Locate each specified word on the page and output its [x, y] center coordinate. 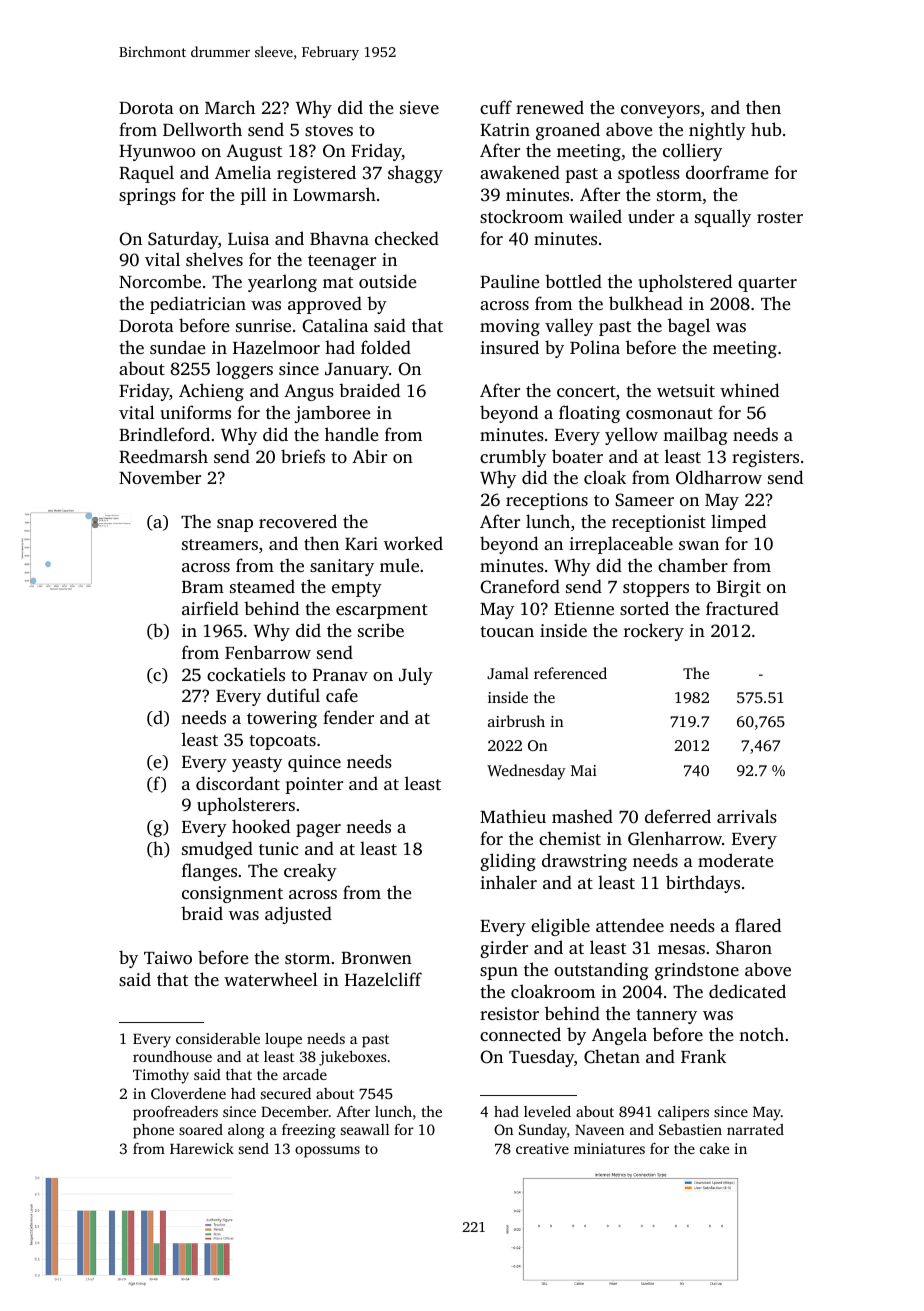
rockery [654, 632]
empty [357, 589]
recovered [298, 521]
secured [286, 1093]
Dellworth [202, 129]
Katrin [505, 129]
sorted [644, 608]
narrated [755, 1129]
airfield [210, 608]
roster [780, 217]
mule [399, 565]
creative [542, 1148]
